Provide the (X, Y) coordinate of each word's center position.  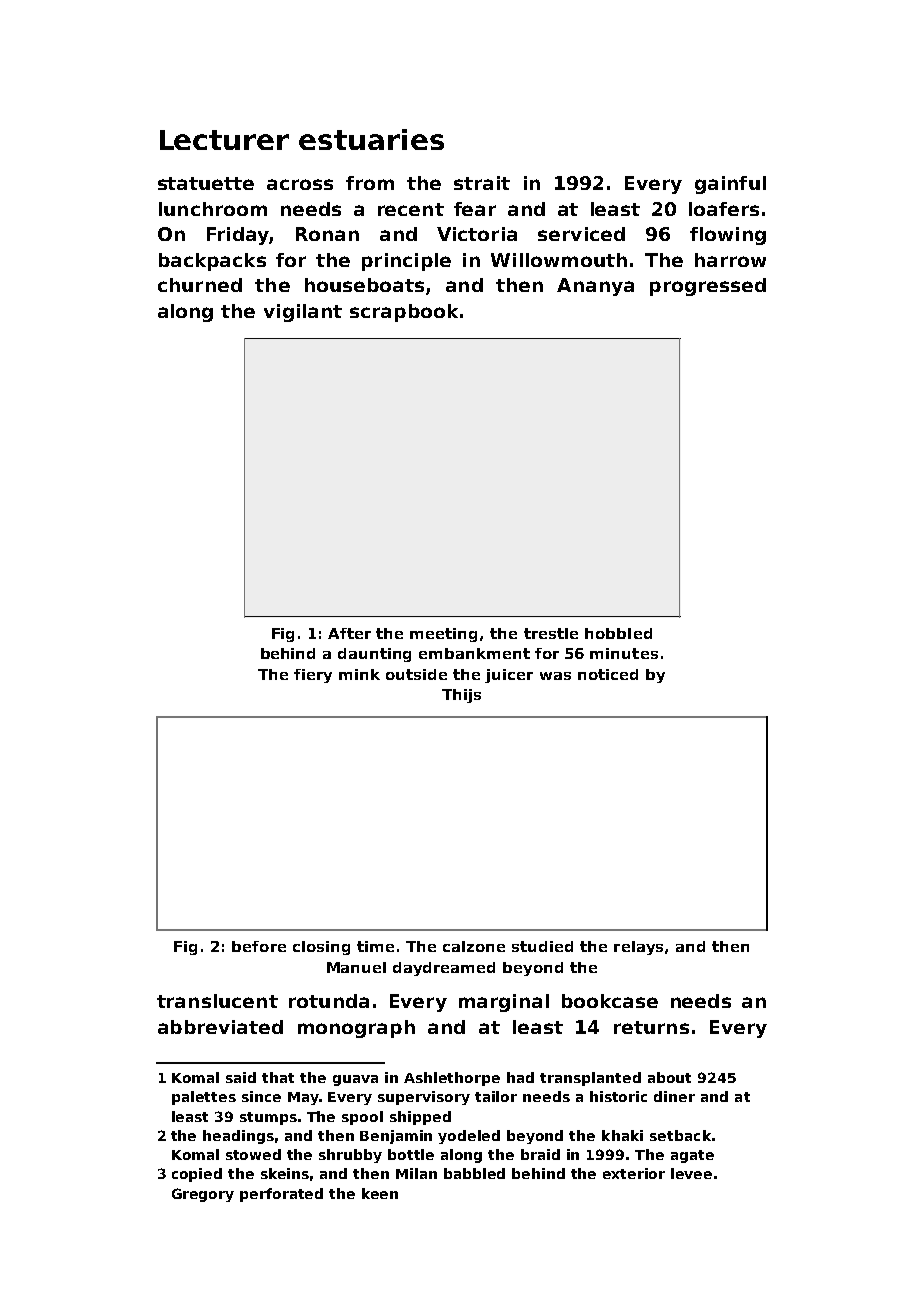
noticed (608, 674)
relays (638, 948)
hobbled (618, 633)
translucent (217, 1001)
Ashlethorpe (452, 1079)
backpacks (212, 262)
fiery (313, 676)
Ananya (595, 287)
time (375, 946)
